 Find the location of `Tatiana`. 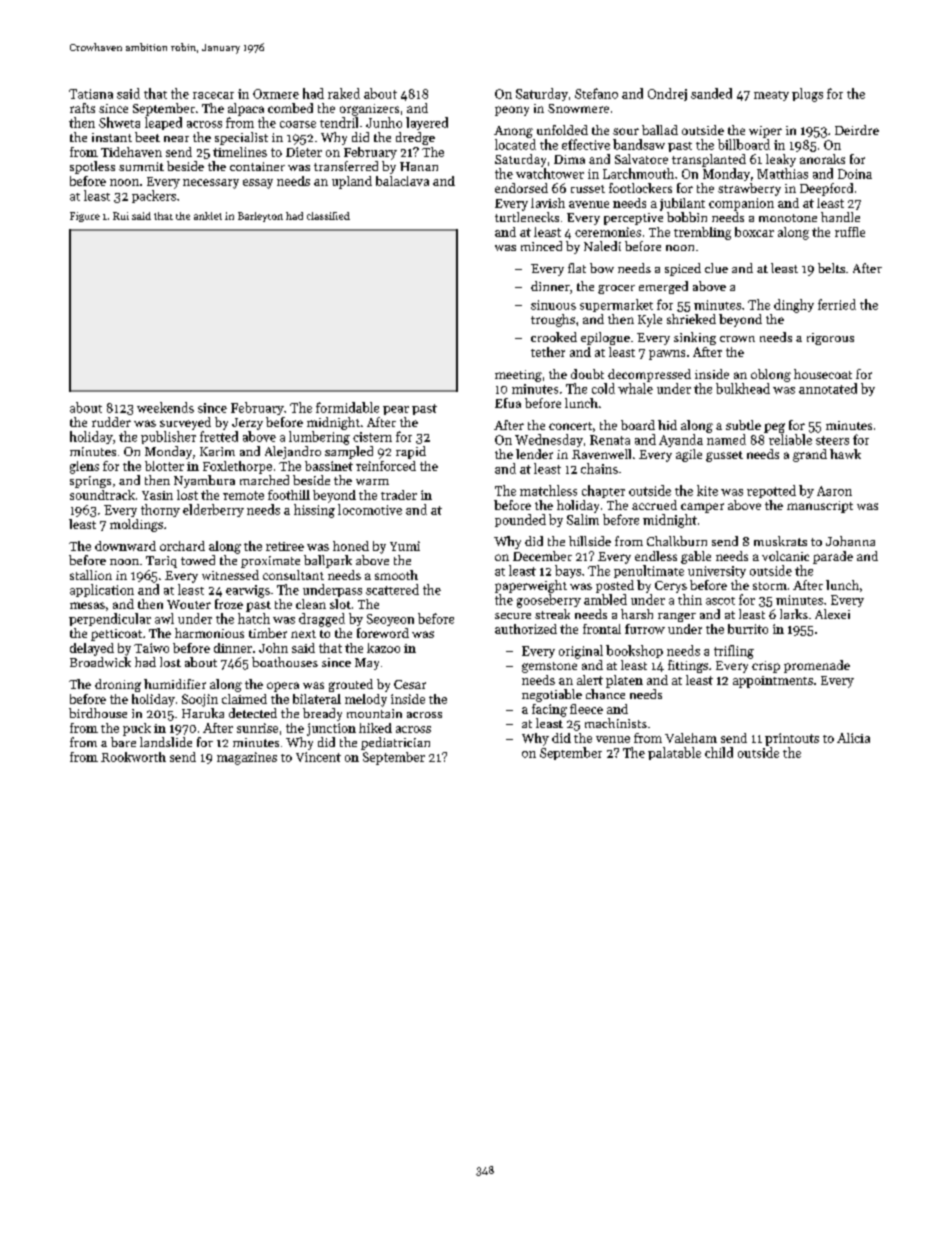

Tatiana is located at coordinates (91, 94).
